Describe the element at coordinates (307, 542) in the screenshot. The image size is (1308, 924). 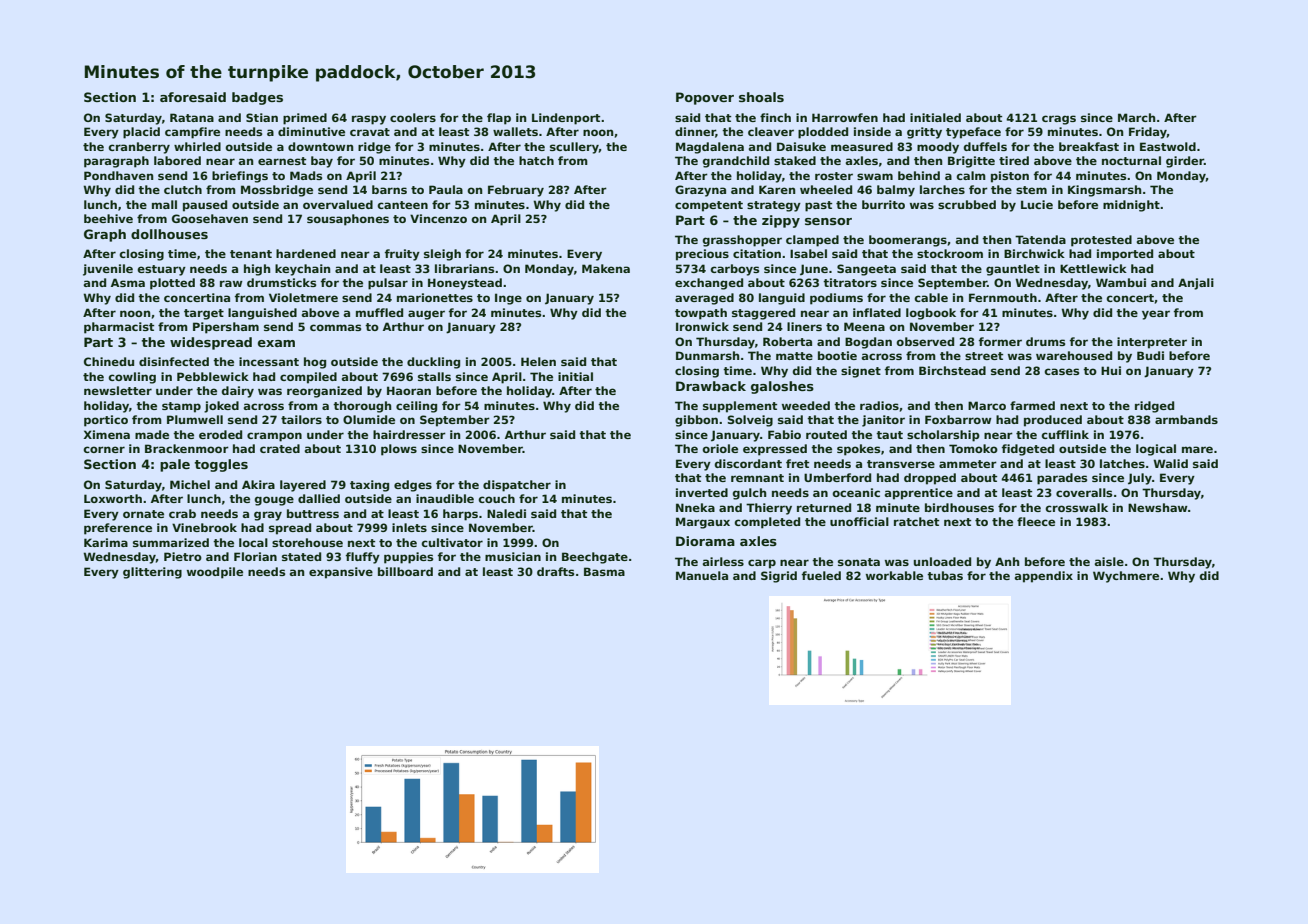
I see `storehouse` at that location.
